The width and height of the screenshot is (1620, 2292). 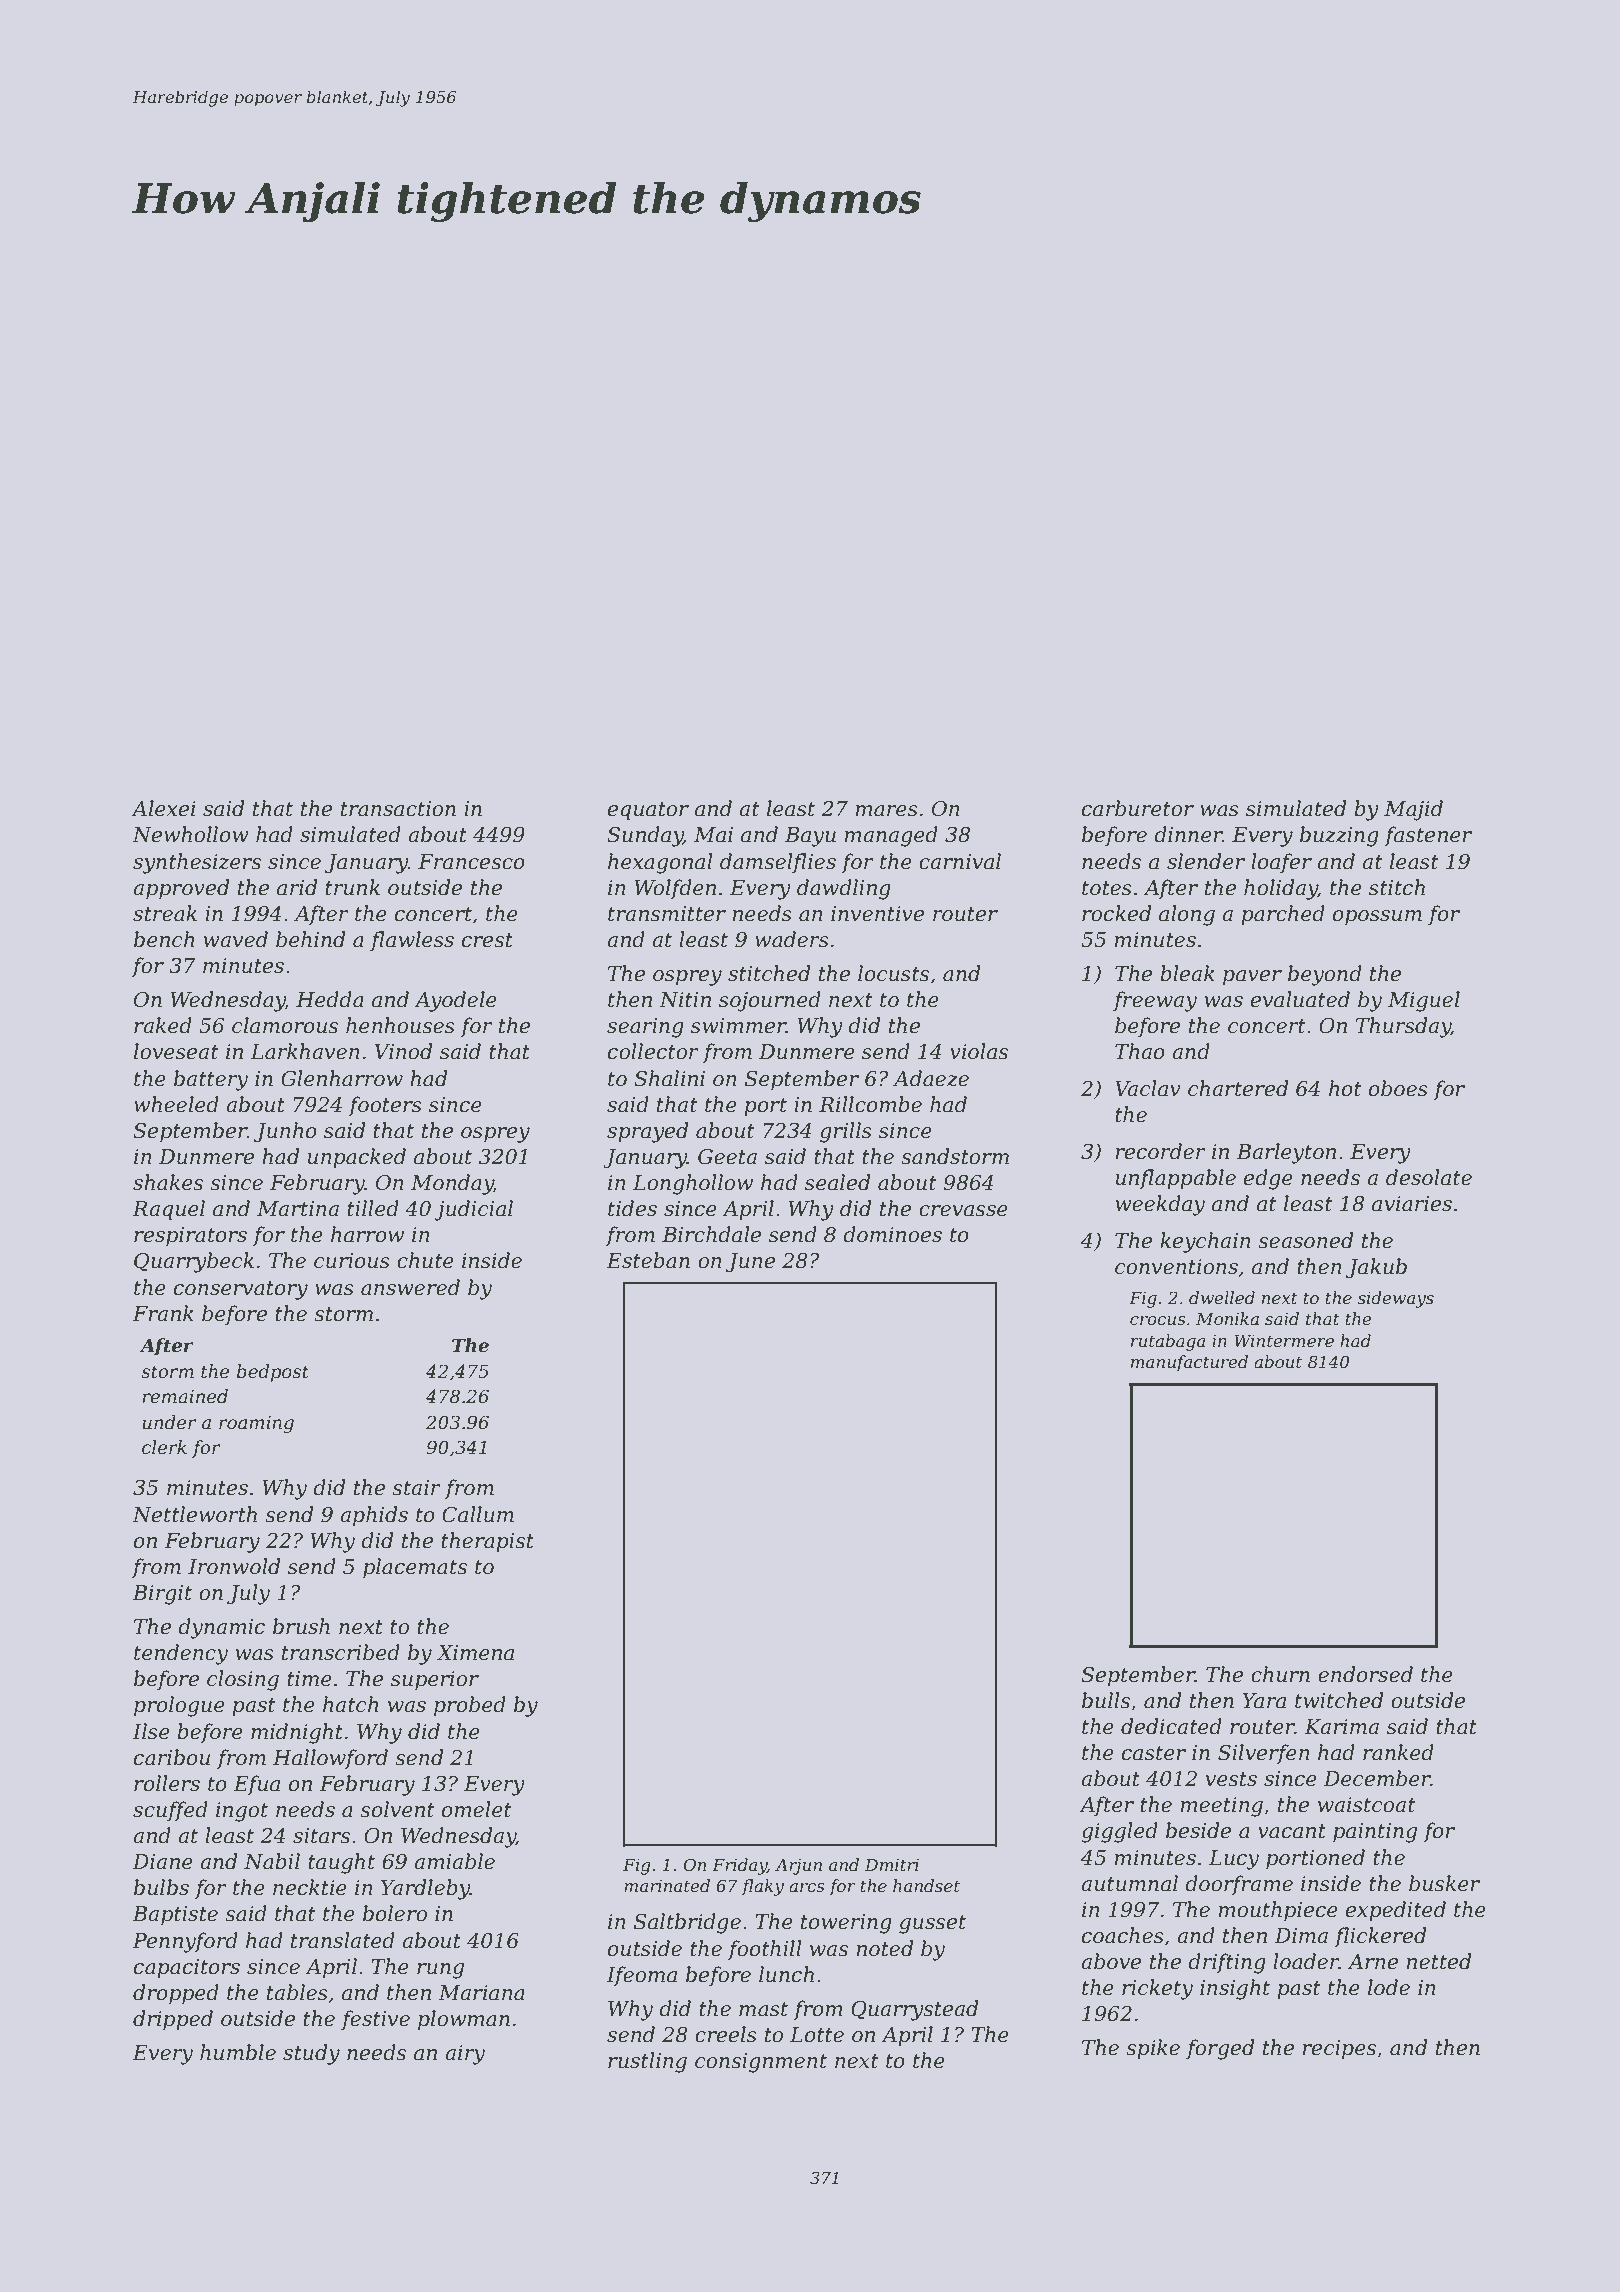 What do you see at coordinates (185, 1396) in the screenshot?
I see `remained` at bounding box center [185, 1396].
